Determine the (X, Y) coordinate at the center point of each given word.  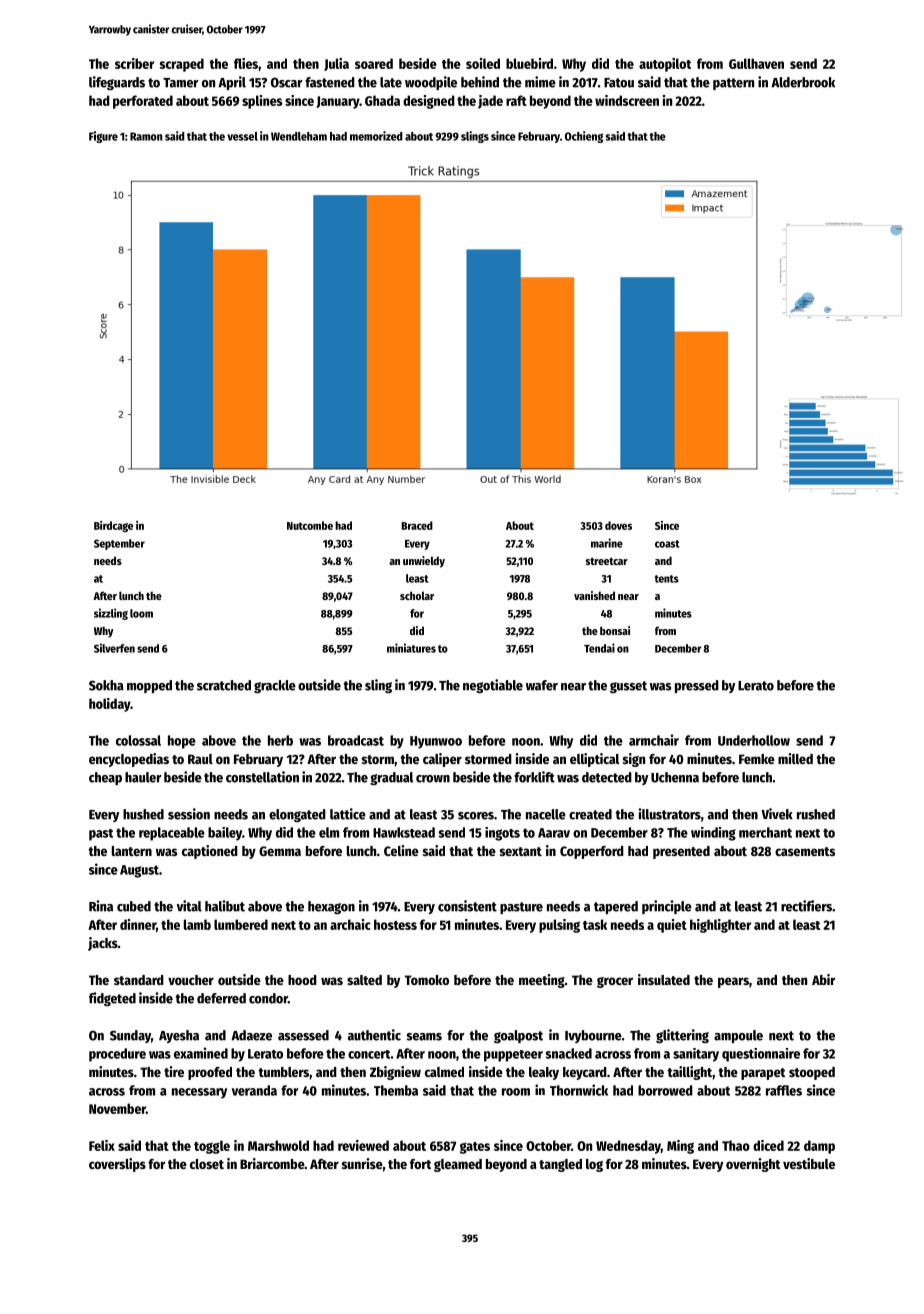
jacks (103, 944)
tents (666, 579)
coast (667, 544)
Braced (417, 525)
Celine (401, 850)
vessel (242, 136)
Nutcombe (310, 525)
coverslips (117, 1165)
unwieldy (424, 562)
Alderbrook (803, 82)
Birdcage (113, 526)
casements (805, 851)
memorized (376, 136)
